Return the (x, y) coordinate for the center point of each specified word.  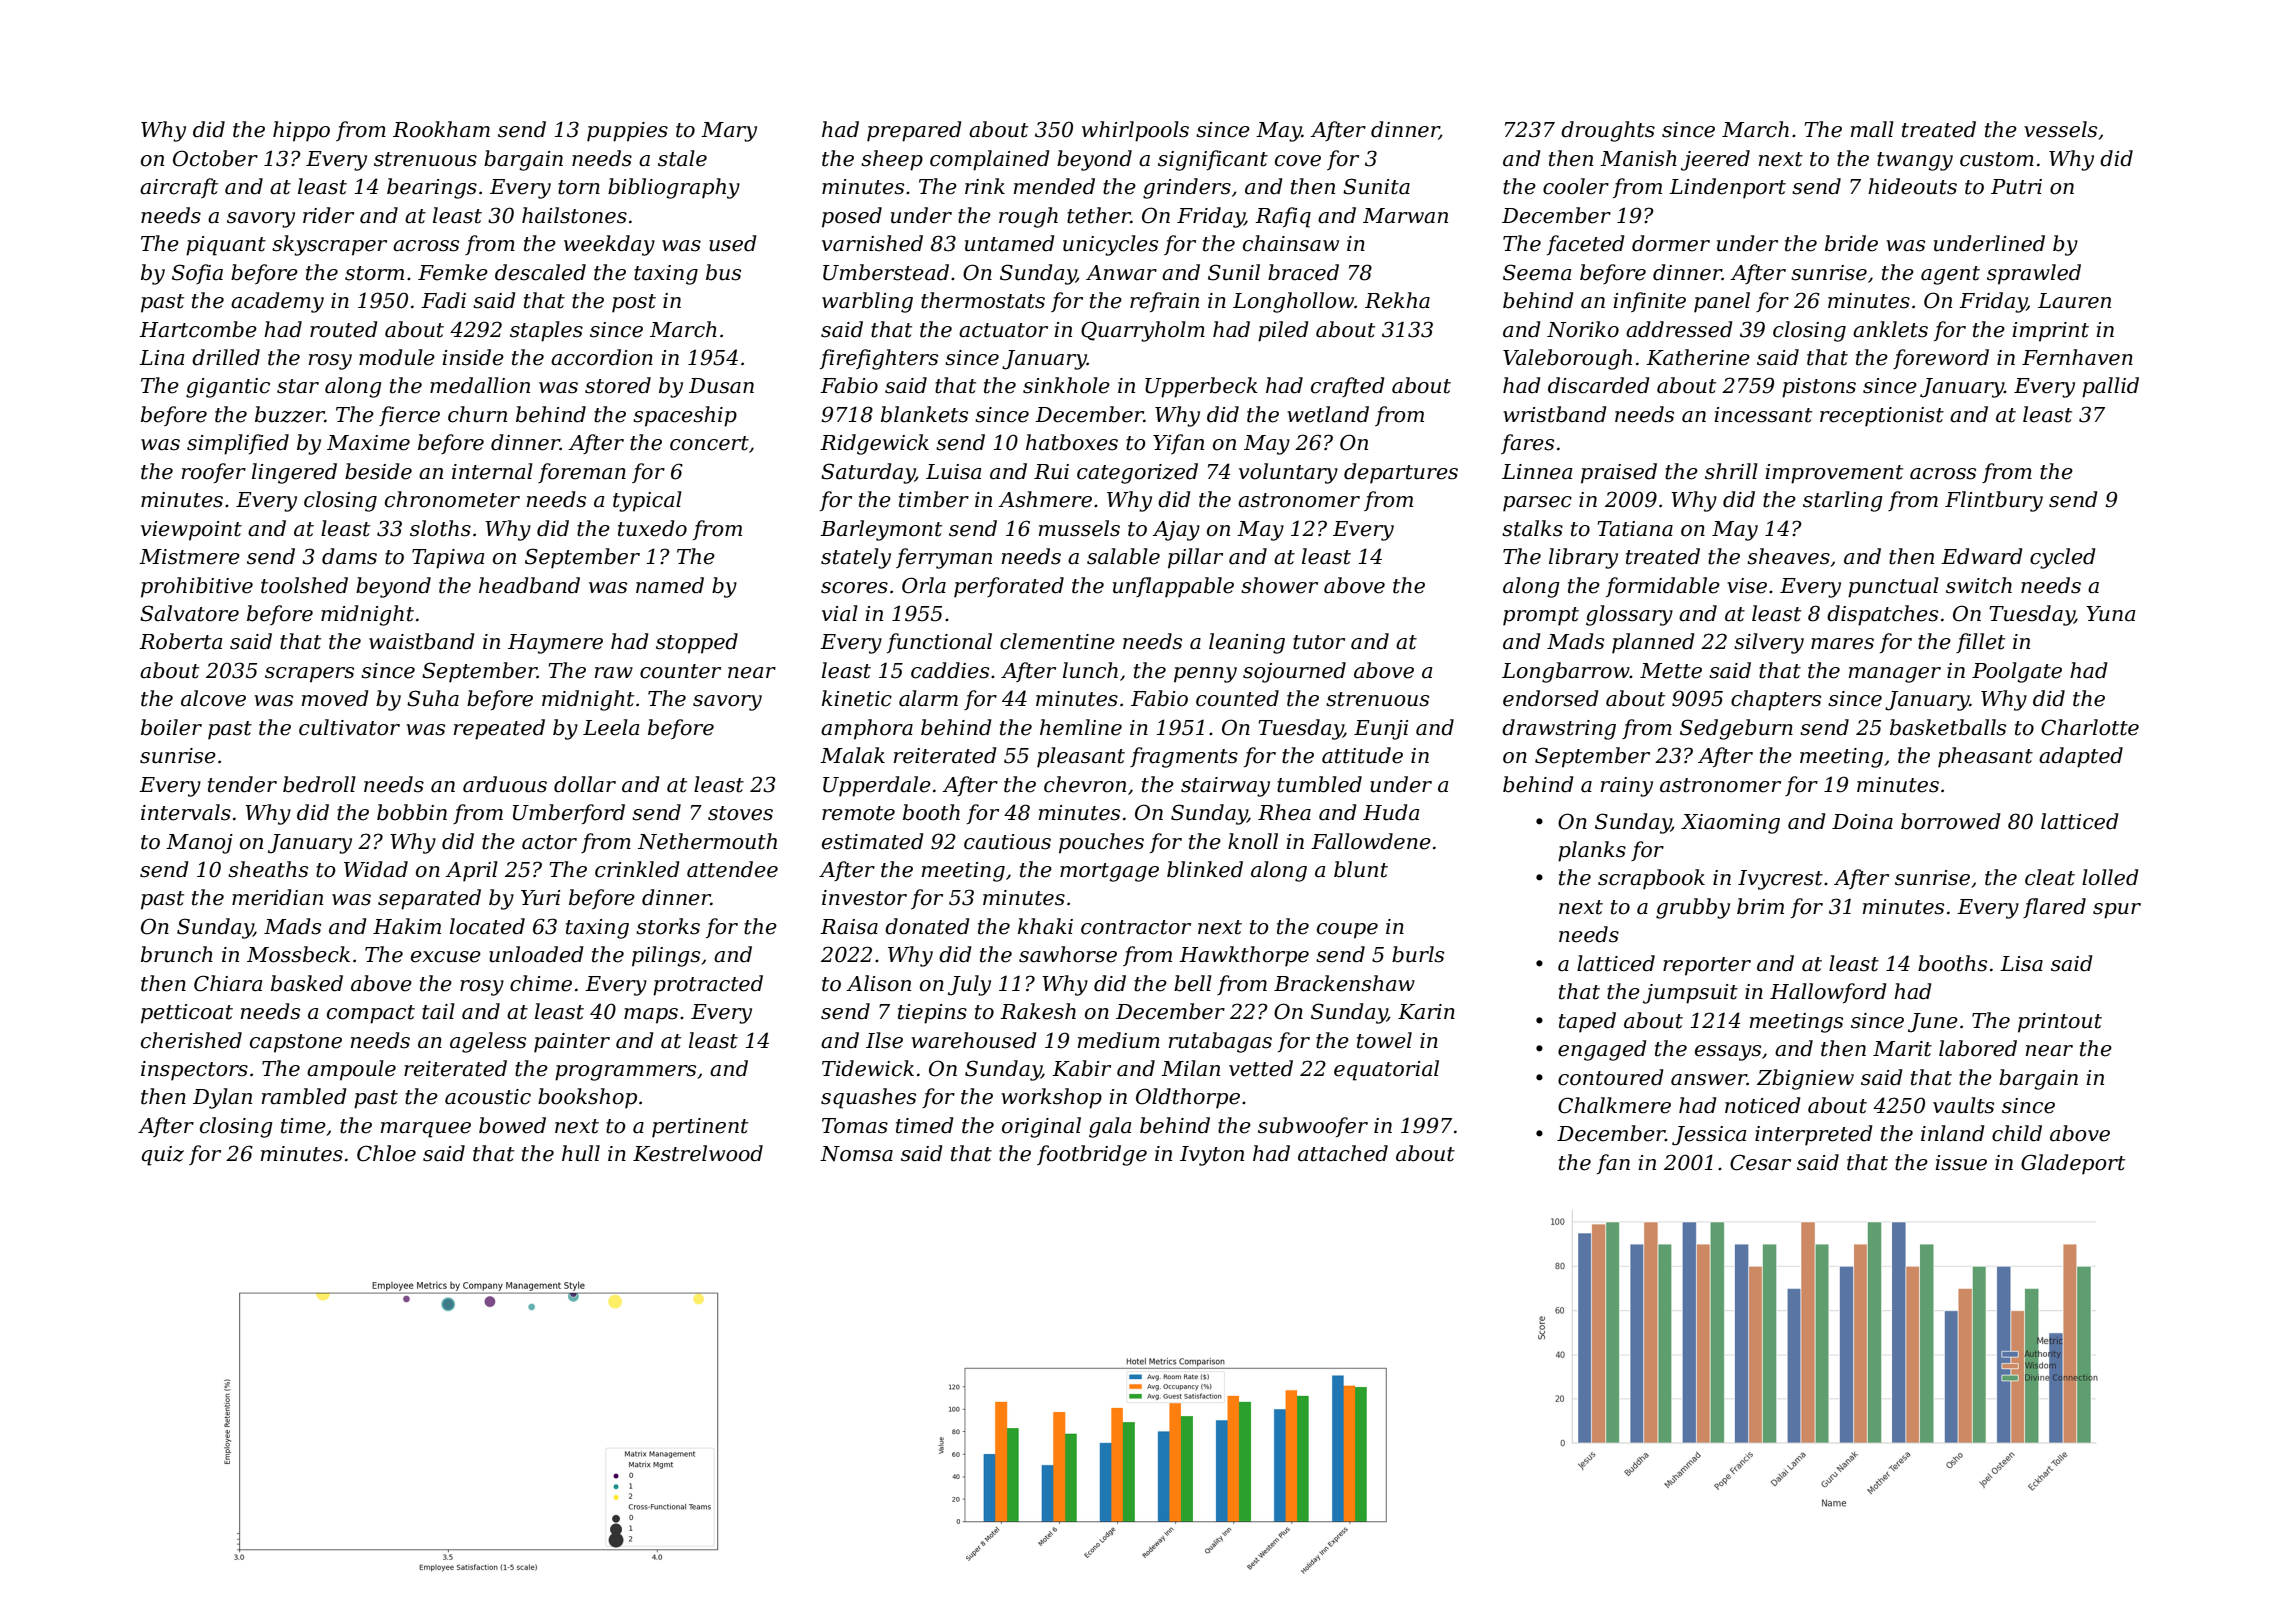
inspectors (194, 1071)
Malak (852, 755)
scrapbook (1651, 879)
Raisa (849, 927)
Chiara (228, 983)
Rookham (441, 129)
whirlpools (1135, 131)
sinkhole (1066, 385)
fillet (1980, 643)
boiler (171, 727)
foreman (582, 473)
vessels (2060, 129)
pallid (2110, 387)
